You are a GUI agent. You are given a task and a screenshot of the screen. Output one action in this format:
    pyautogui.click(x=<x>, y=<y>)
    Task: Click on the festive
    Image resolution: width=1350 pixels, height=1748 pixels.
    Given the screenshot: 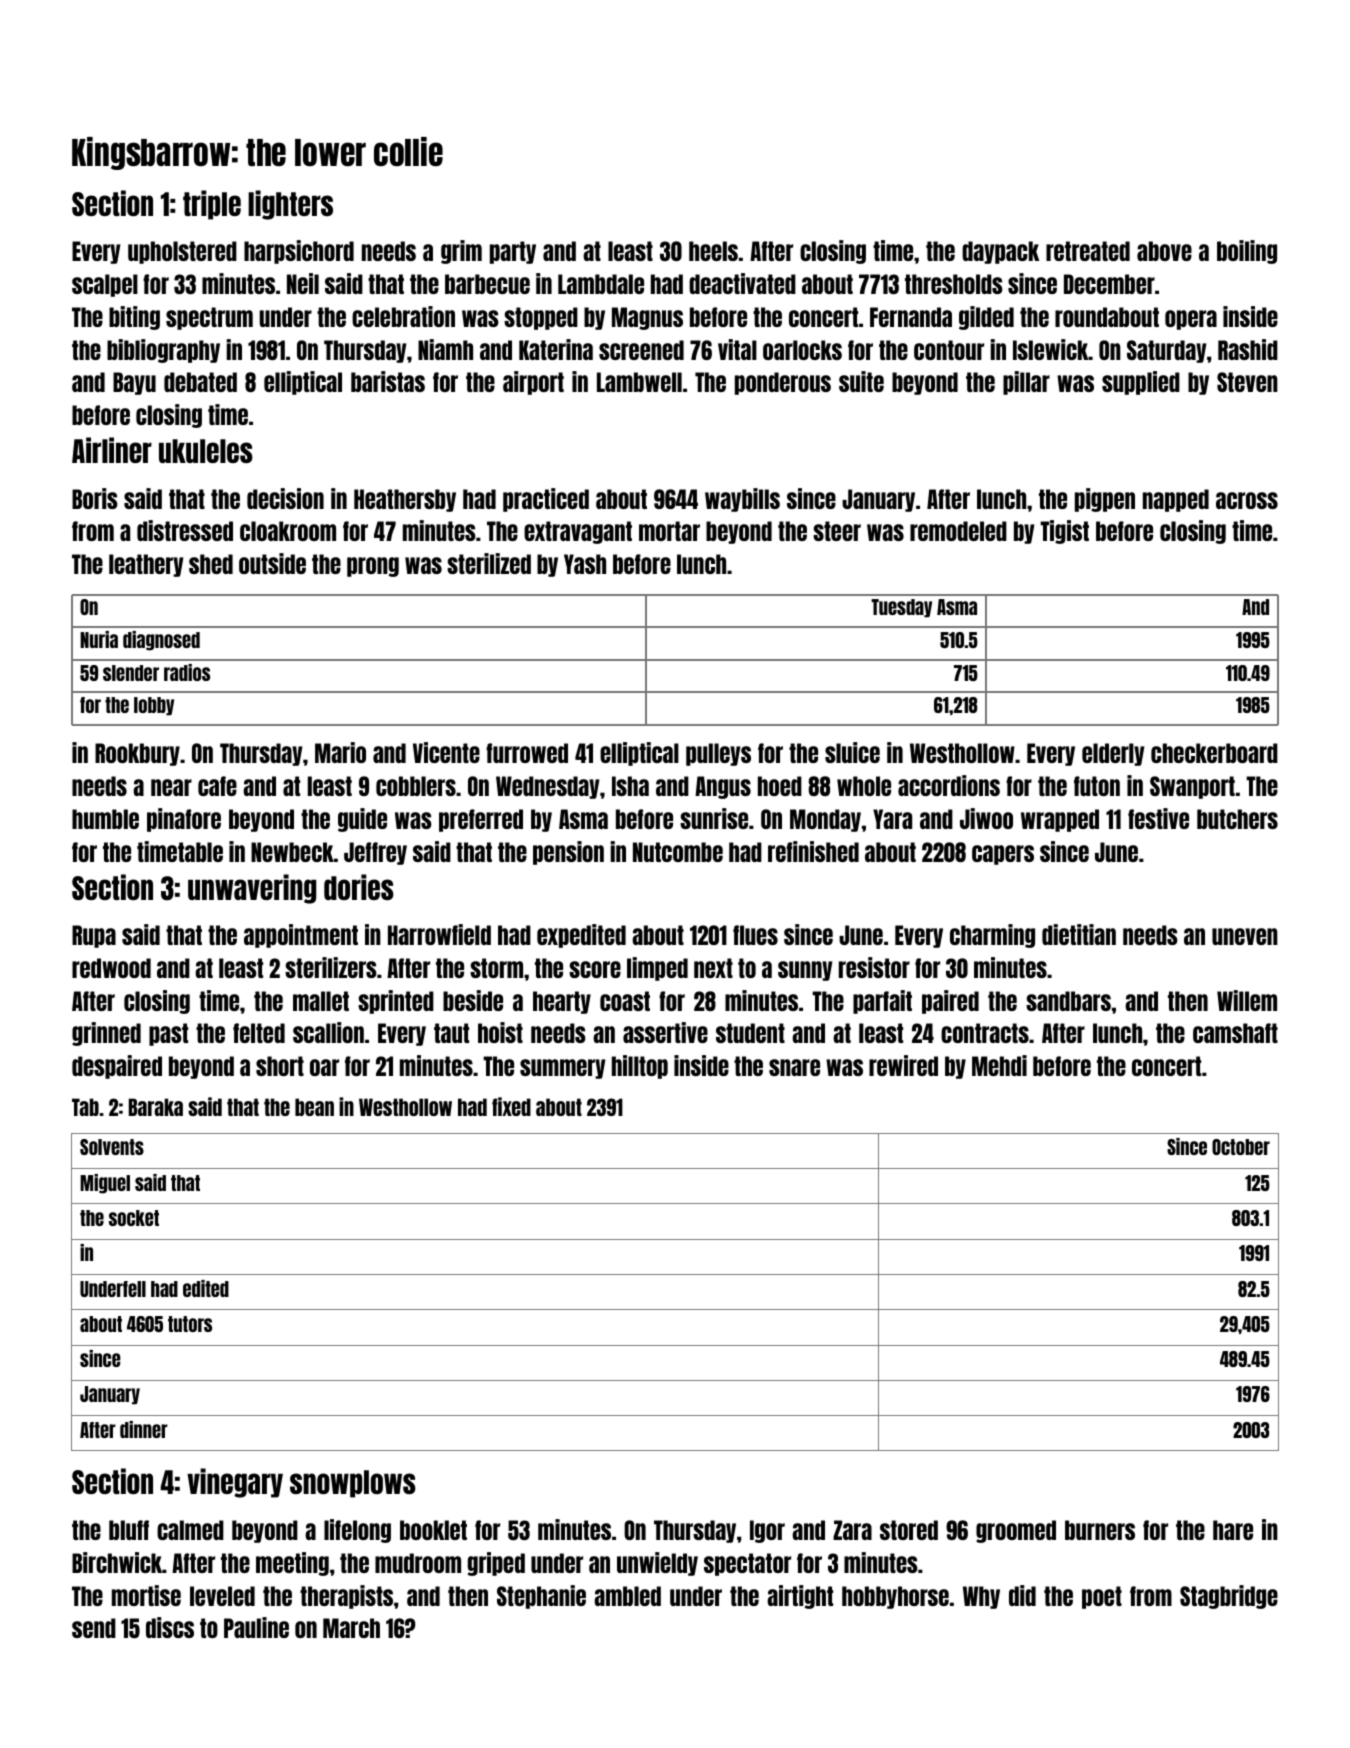 What is the action you would take?
    pyautogui.click(x=1158, y=818)
